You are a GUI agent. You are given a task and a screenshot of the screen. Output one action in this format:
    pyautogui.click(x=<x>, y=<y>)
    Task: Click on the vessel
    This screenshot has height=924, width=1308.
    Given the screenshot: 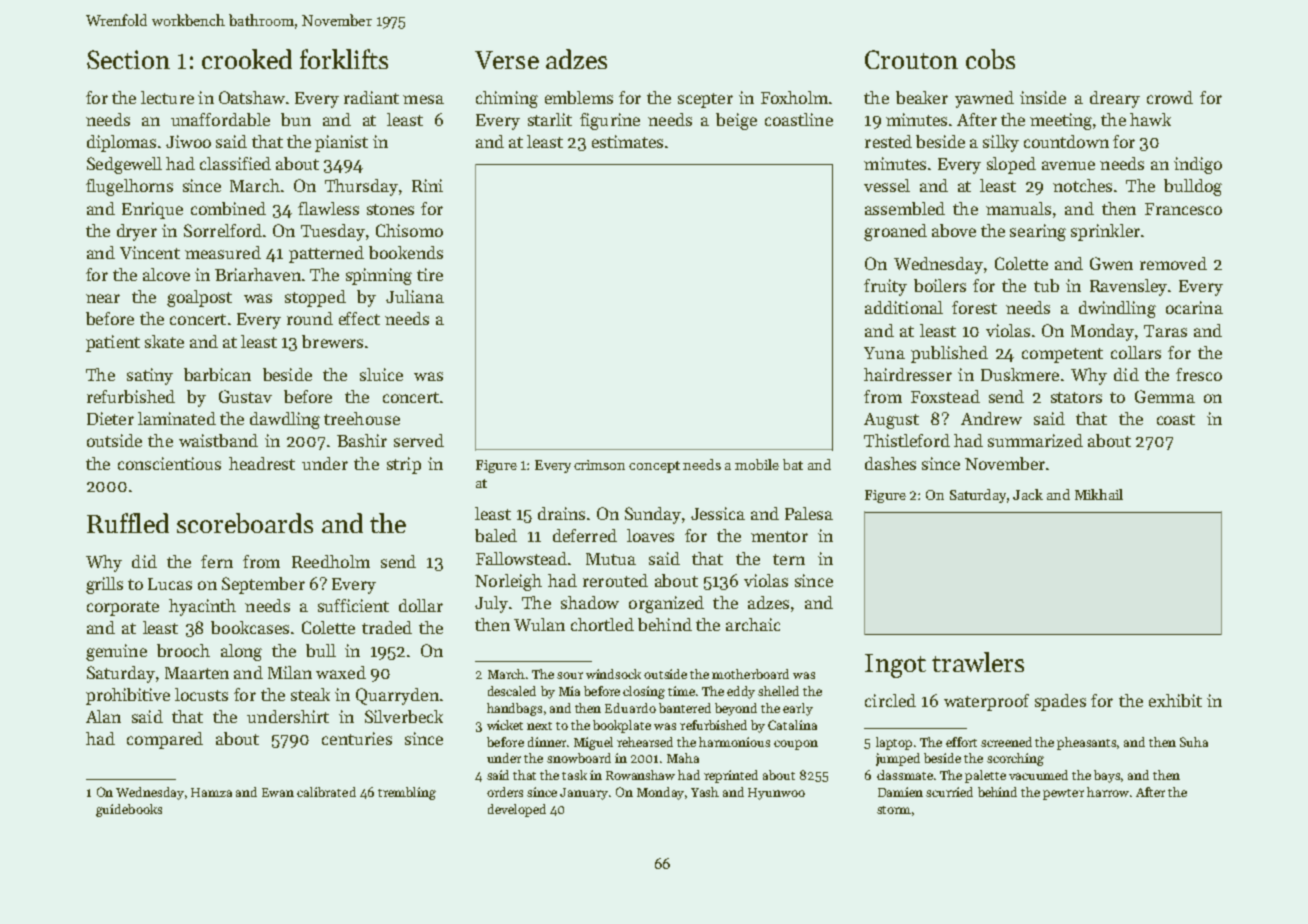 What is the action you would take?
    pyautogui.click(x=887, y=185)
